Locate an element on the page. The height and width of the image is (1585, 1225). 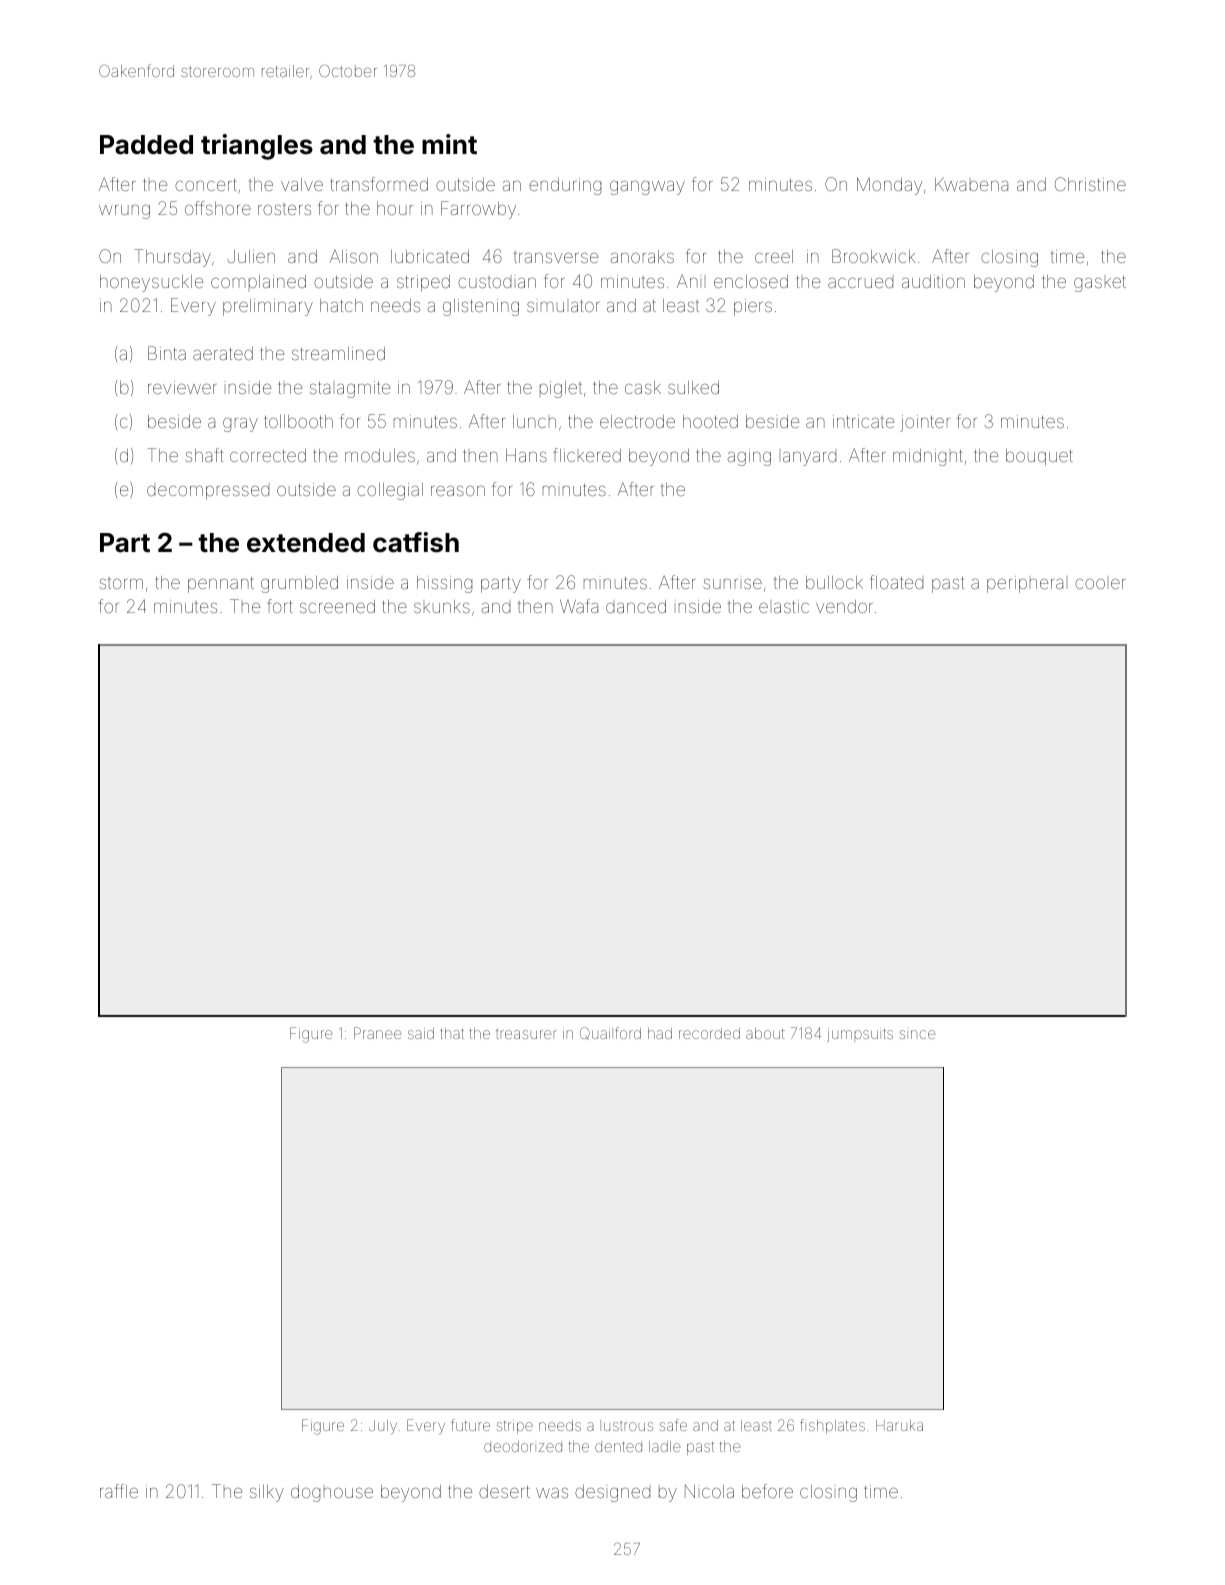
raffle is located at coordinates (119, 1491).
